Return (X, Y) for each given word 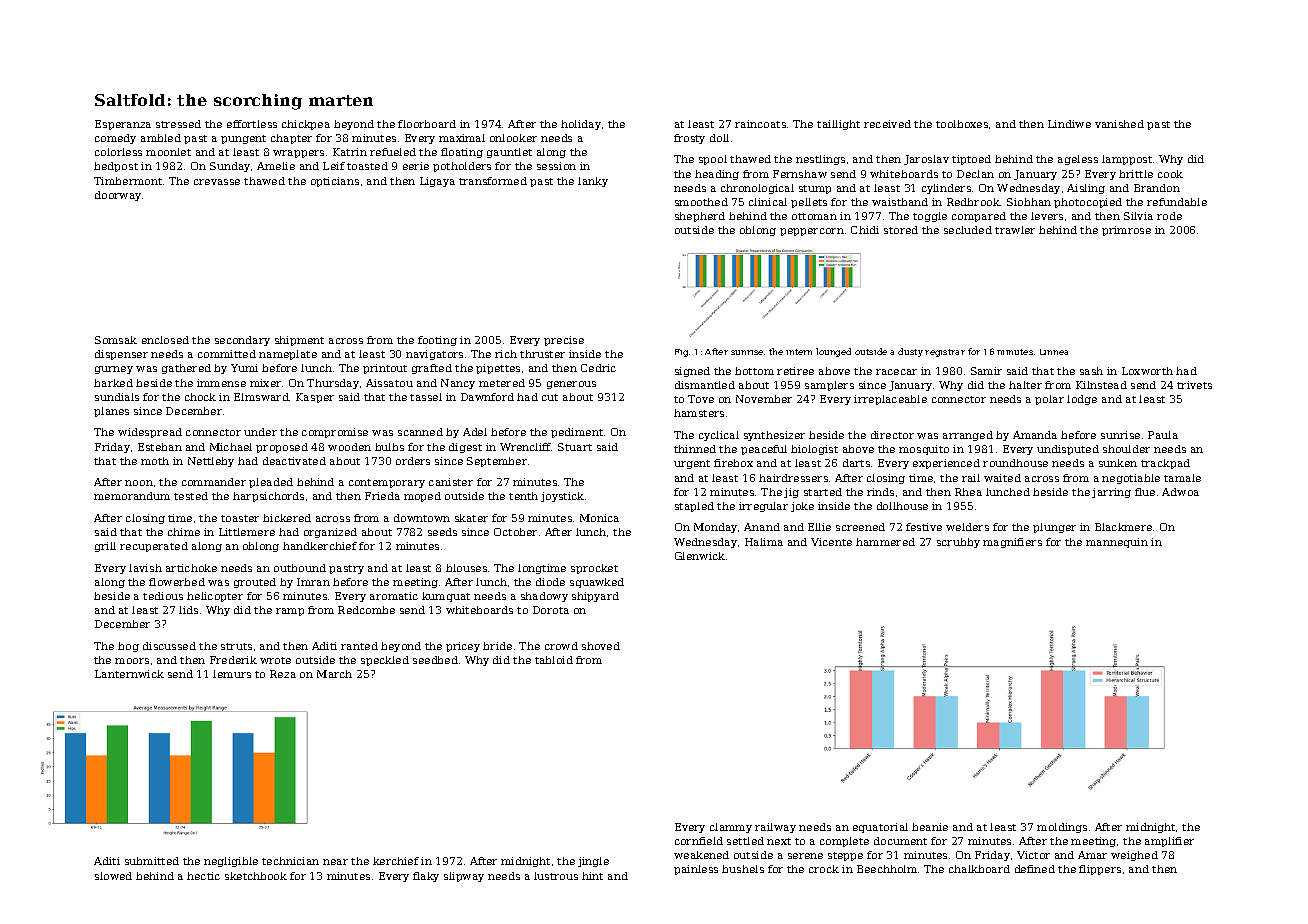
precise (564, 341)
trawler (1015, 230)
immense (221, 383)
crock (824, 869)
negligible (231, 862)
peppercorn (812, 232)
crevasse (217, 182)
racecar (896, 372)
